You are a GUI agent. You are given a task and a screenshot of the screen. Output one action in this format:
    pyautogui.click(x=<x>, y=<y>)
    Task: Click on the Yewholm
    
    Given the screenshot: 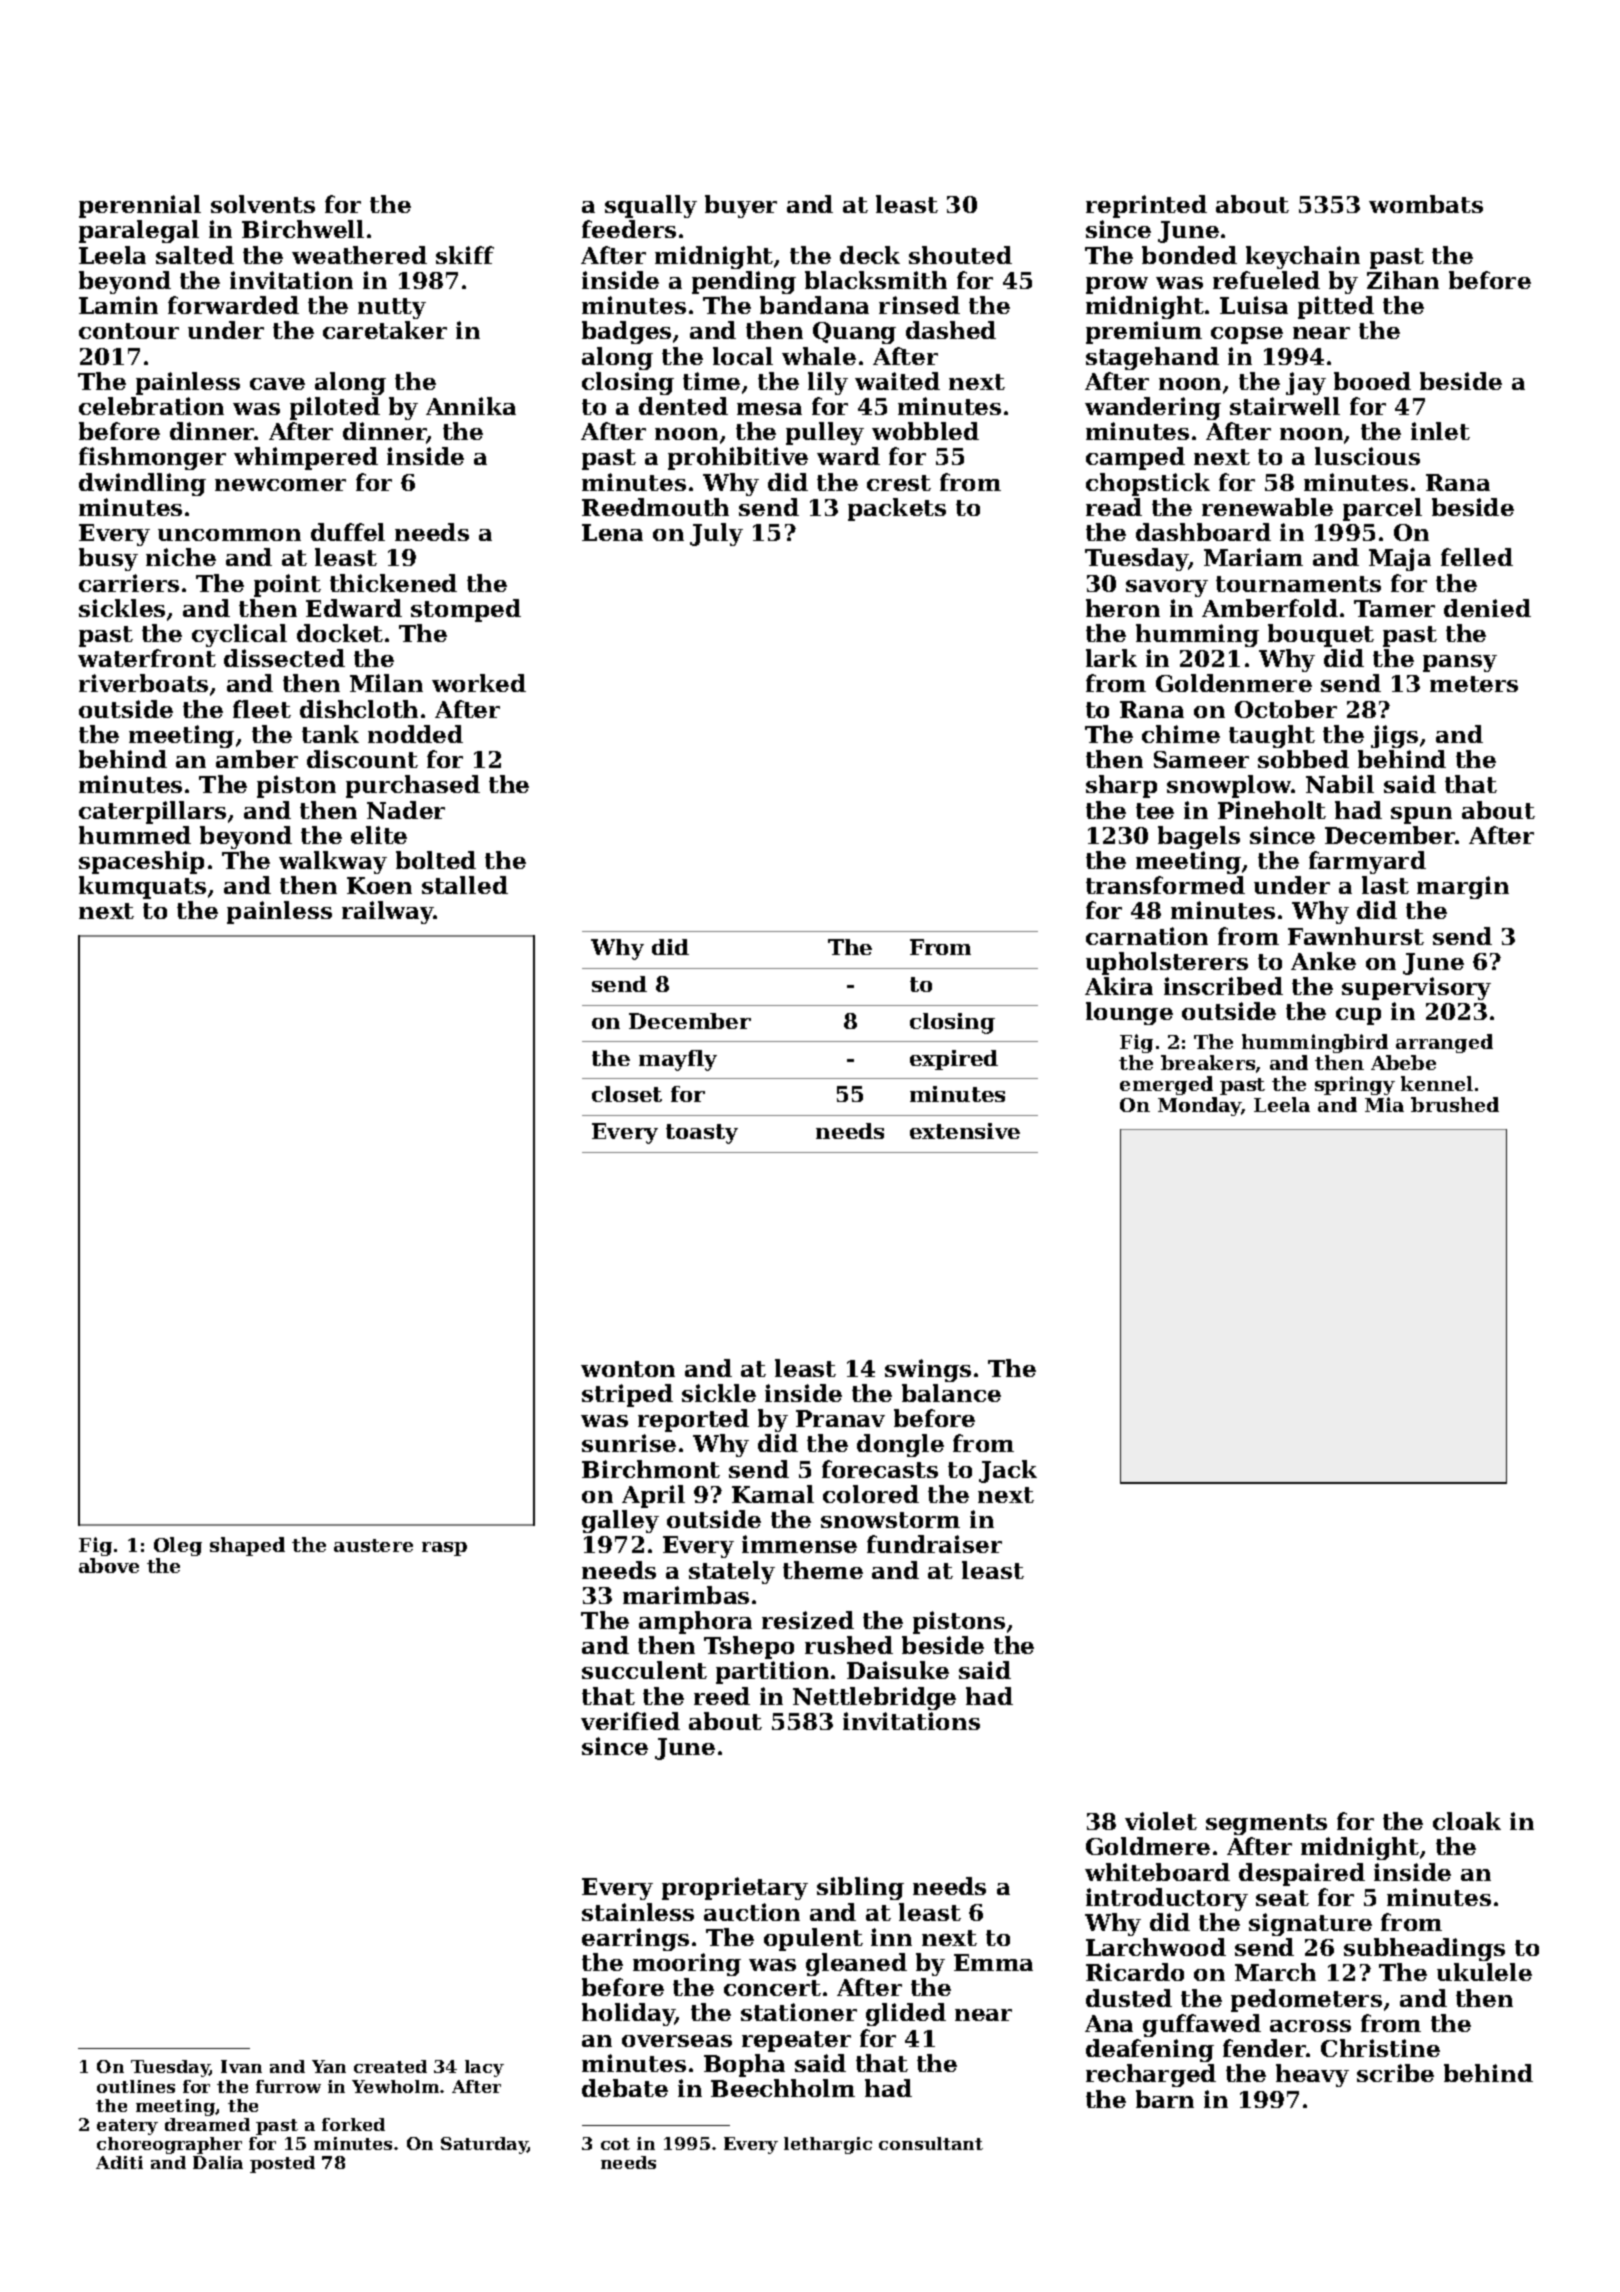 What is the action you would take?
    pyautogui.click(x=395, y=2086)
